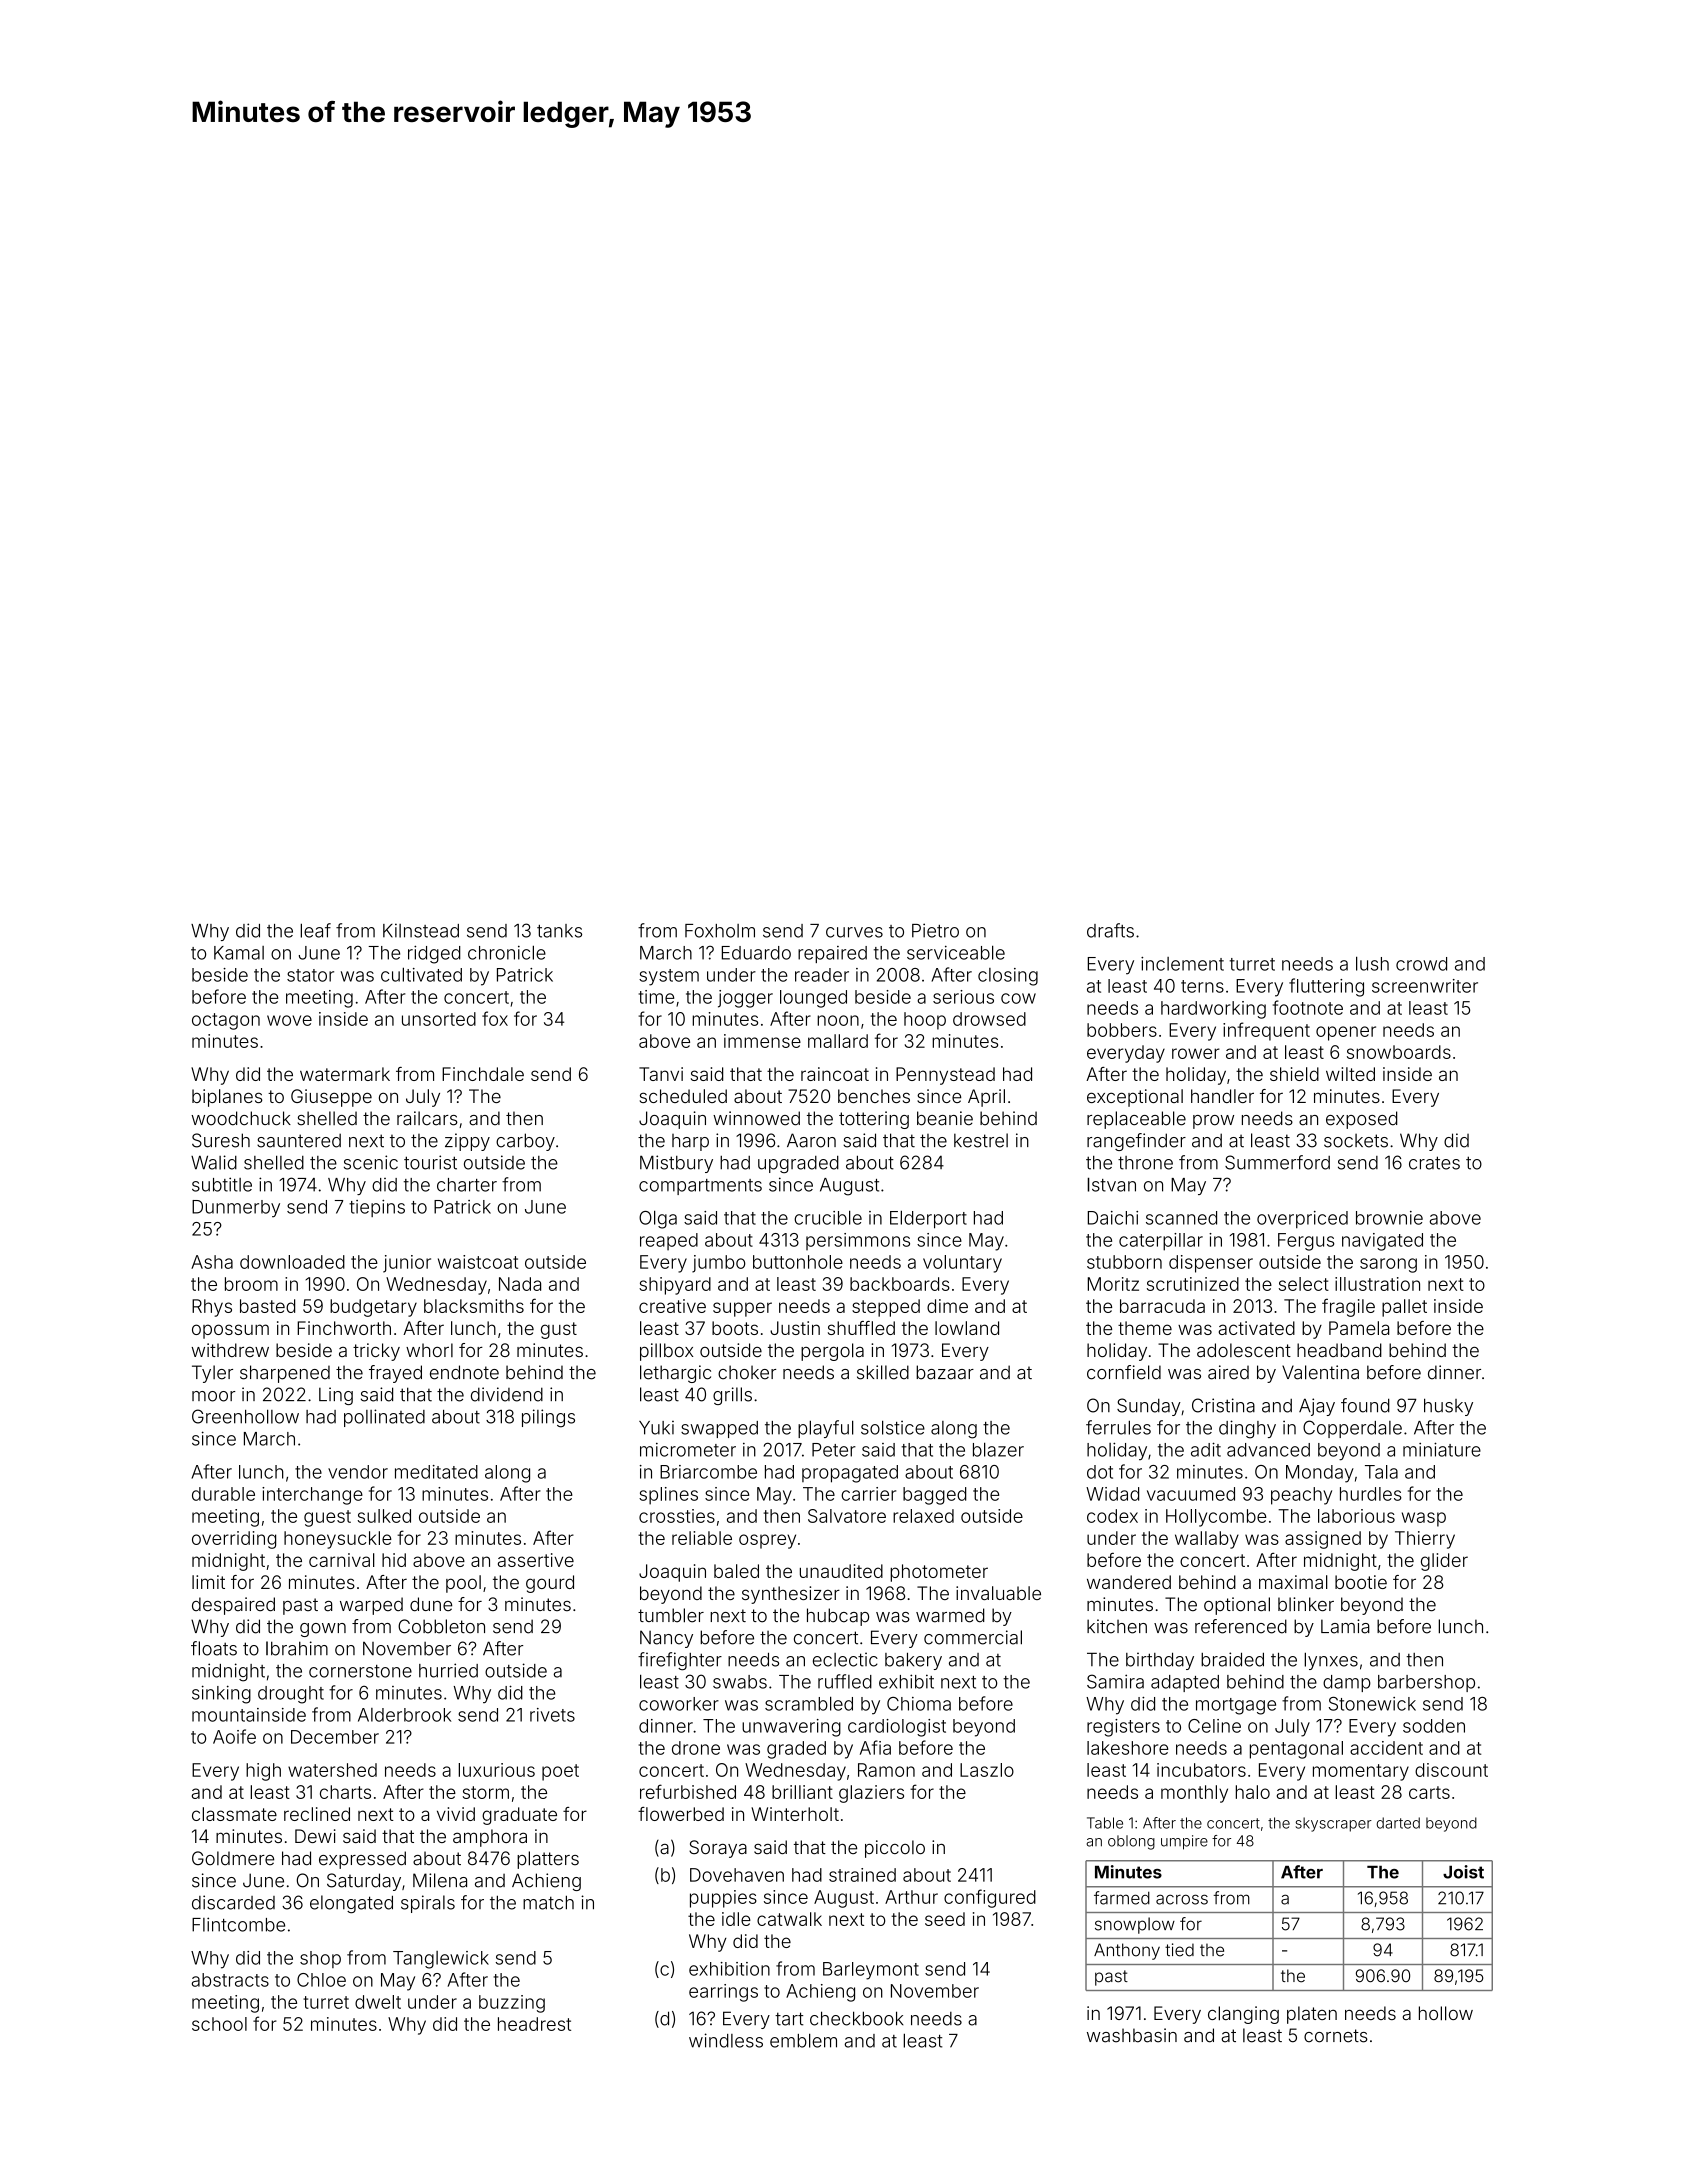 Image resolution: width=1683 pixels, height=2178 pixels. I want to click on glider, so click(1444, 1562).
